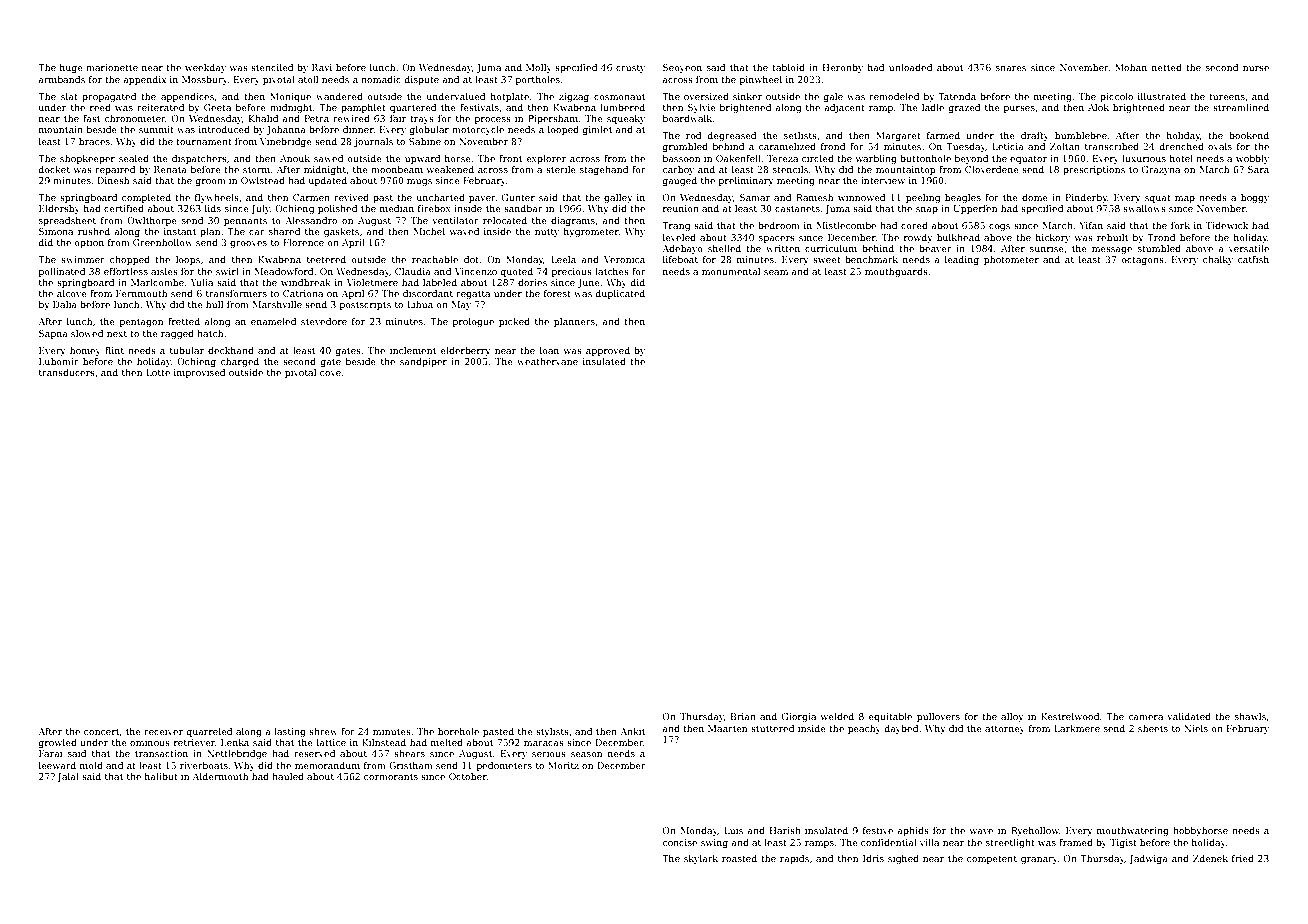 The height and width of the document is (924, 1308). What do you see at coordinates (57, 765) in the document?
I see `leeward` at bounding box center [57, 765].
